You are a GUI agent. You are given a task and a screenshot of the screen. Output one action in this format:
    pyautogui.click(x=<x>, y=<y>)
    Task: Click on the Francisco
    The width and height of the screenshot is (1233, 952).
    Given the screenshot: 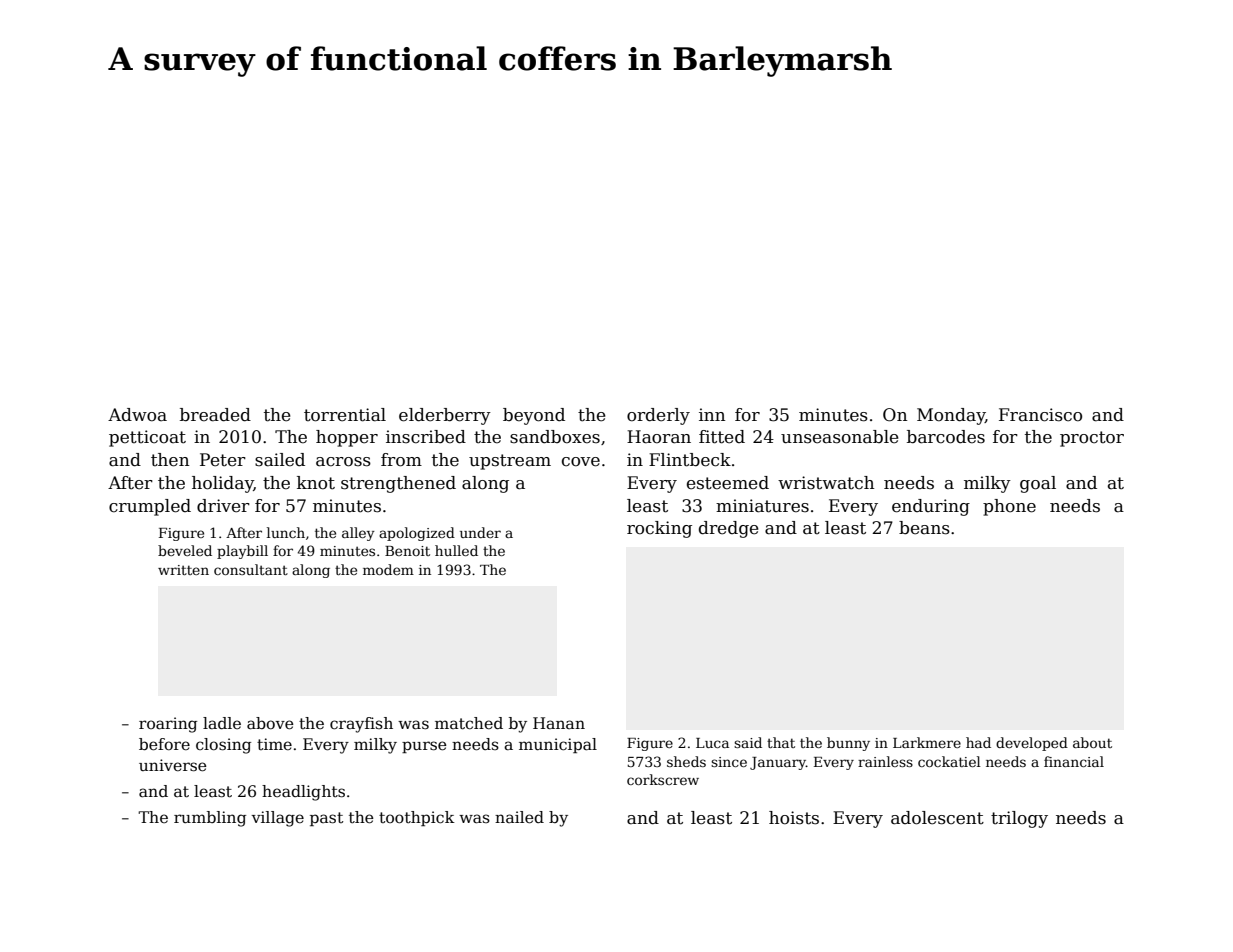 What is the action you would take?
    pyautogui.click(x=1040, y=415)
